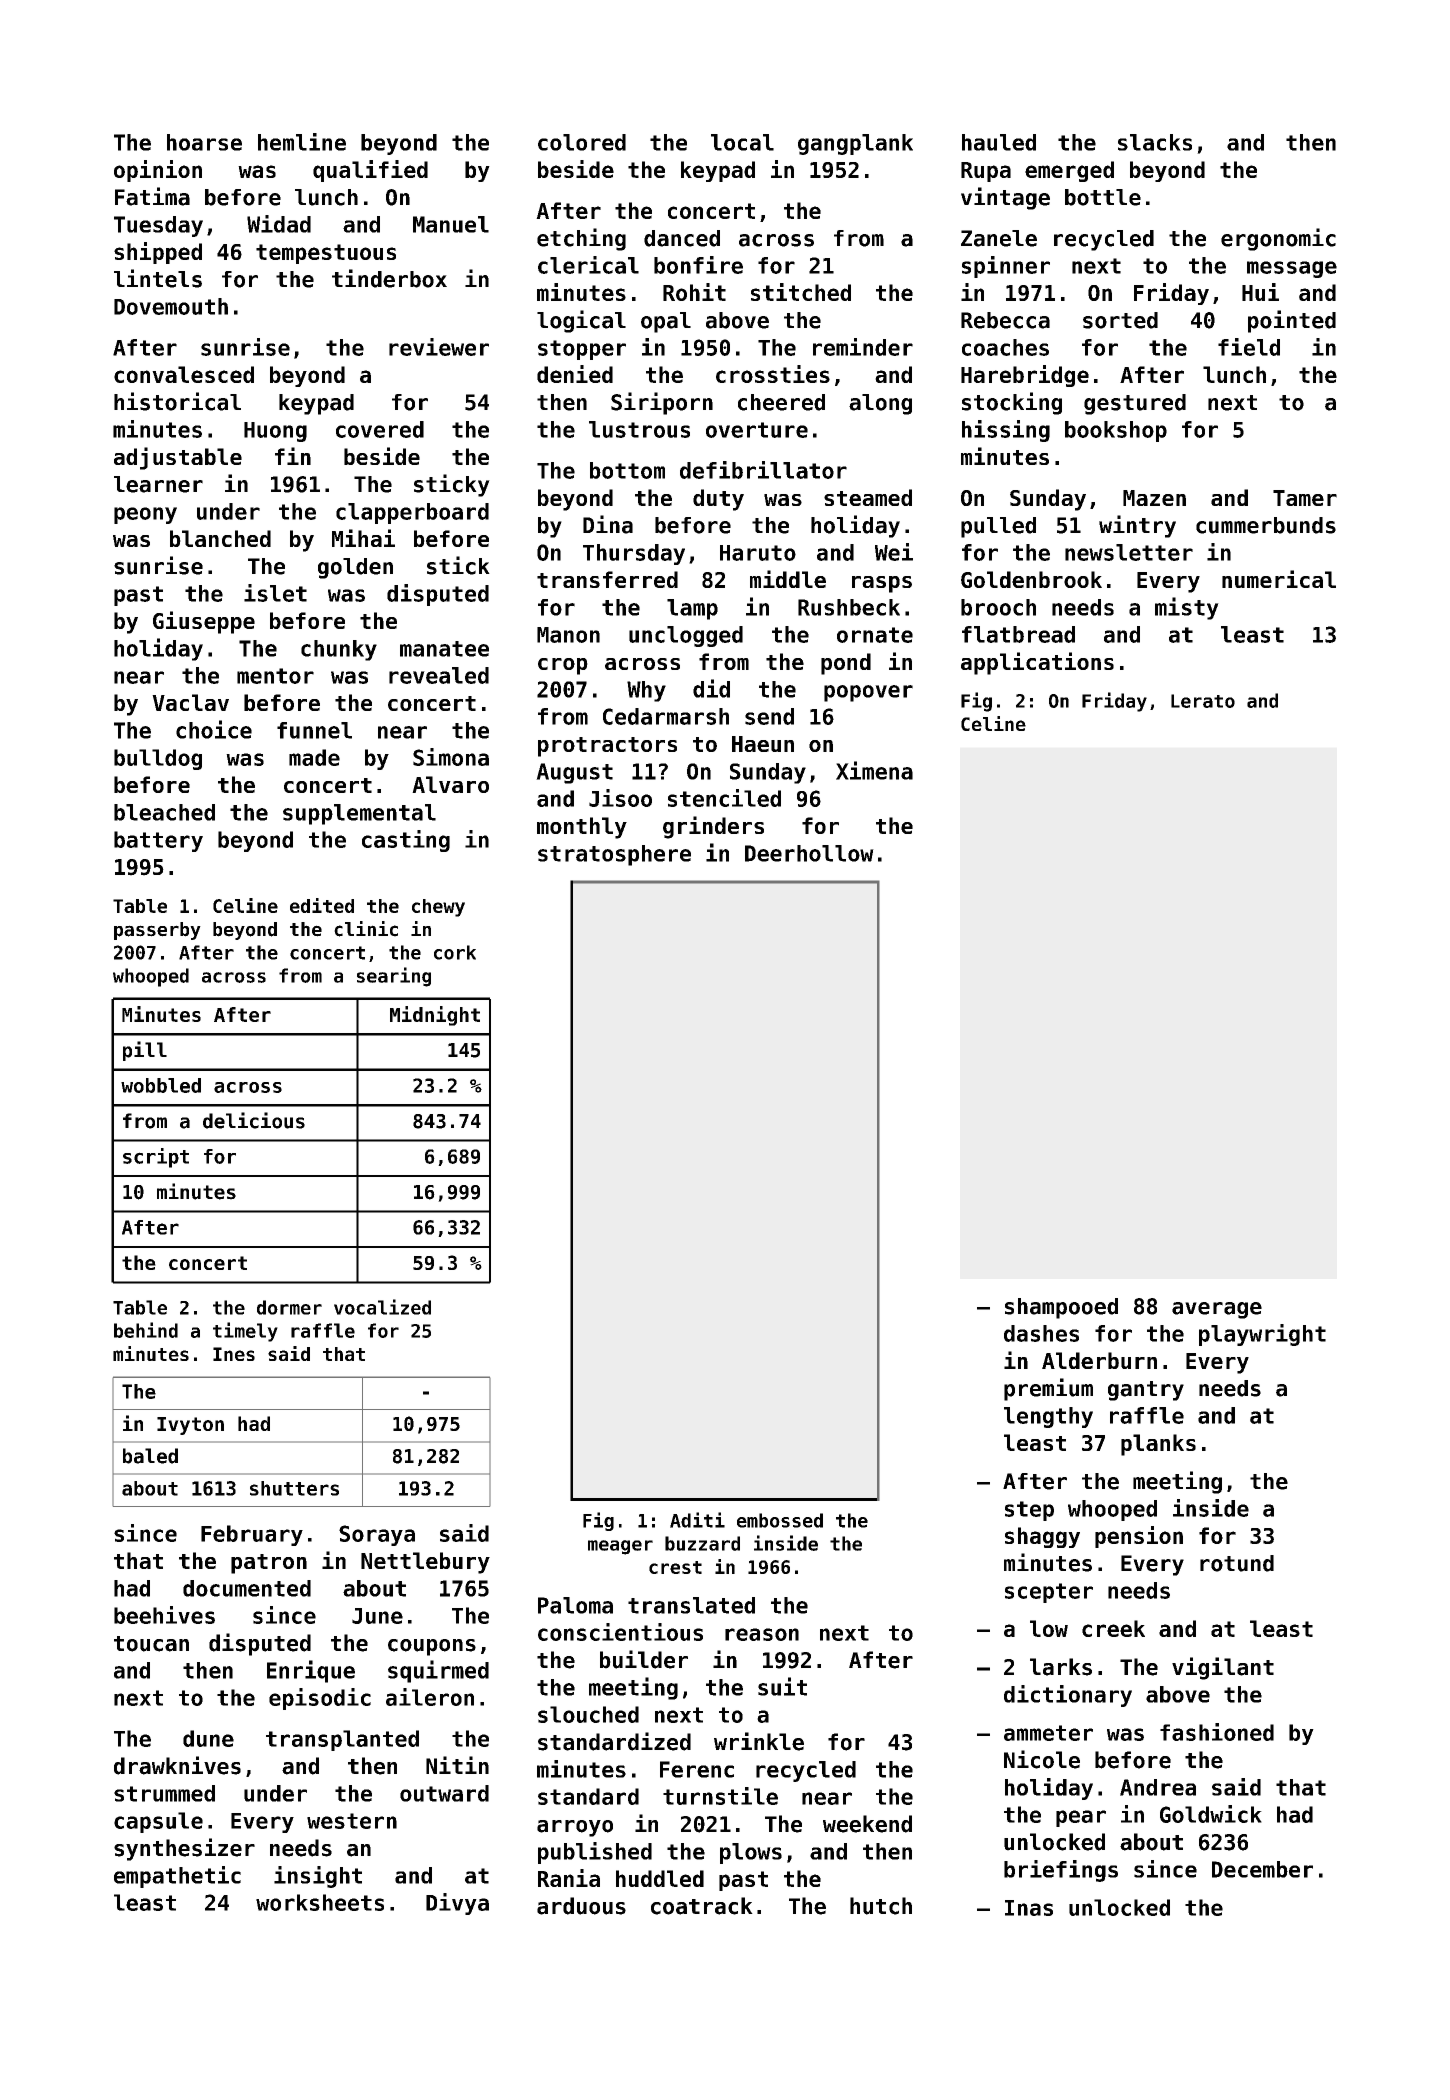 The image size is (1450, 2100). What do you see at coordinates (863, 347) in the screenshot?
I see `reminder` at bounding box center [863, 347].
